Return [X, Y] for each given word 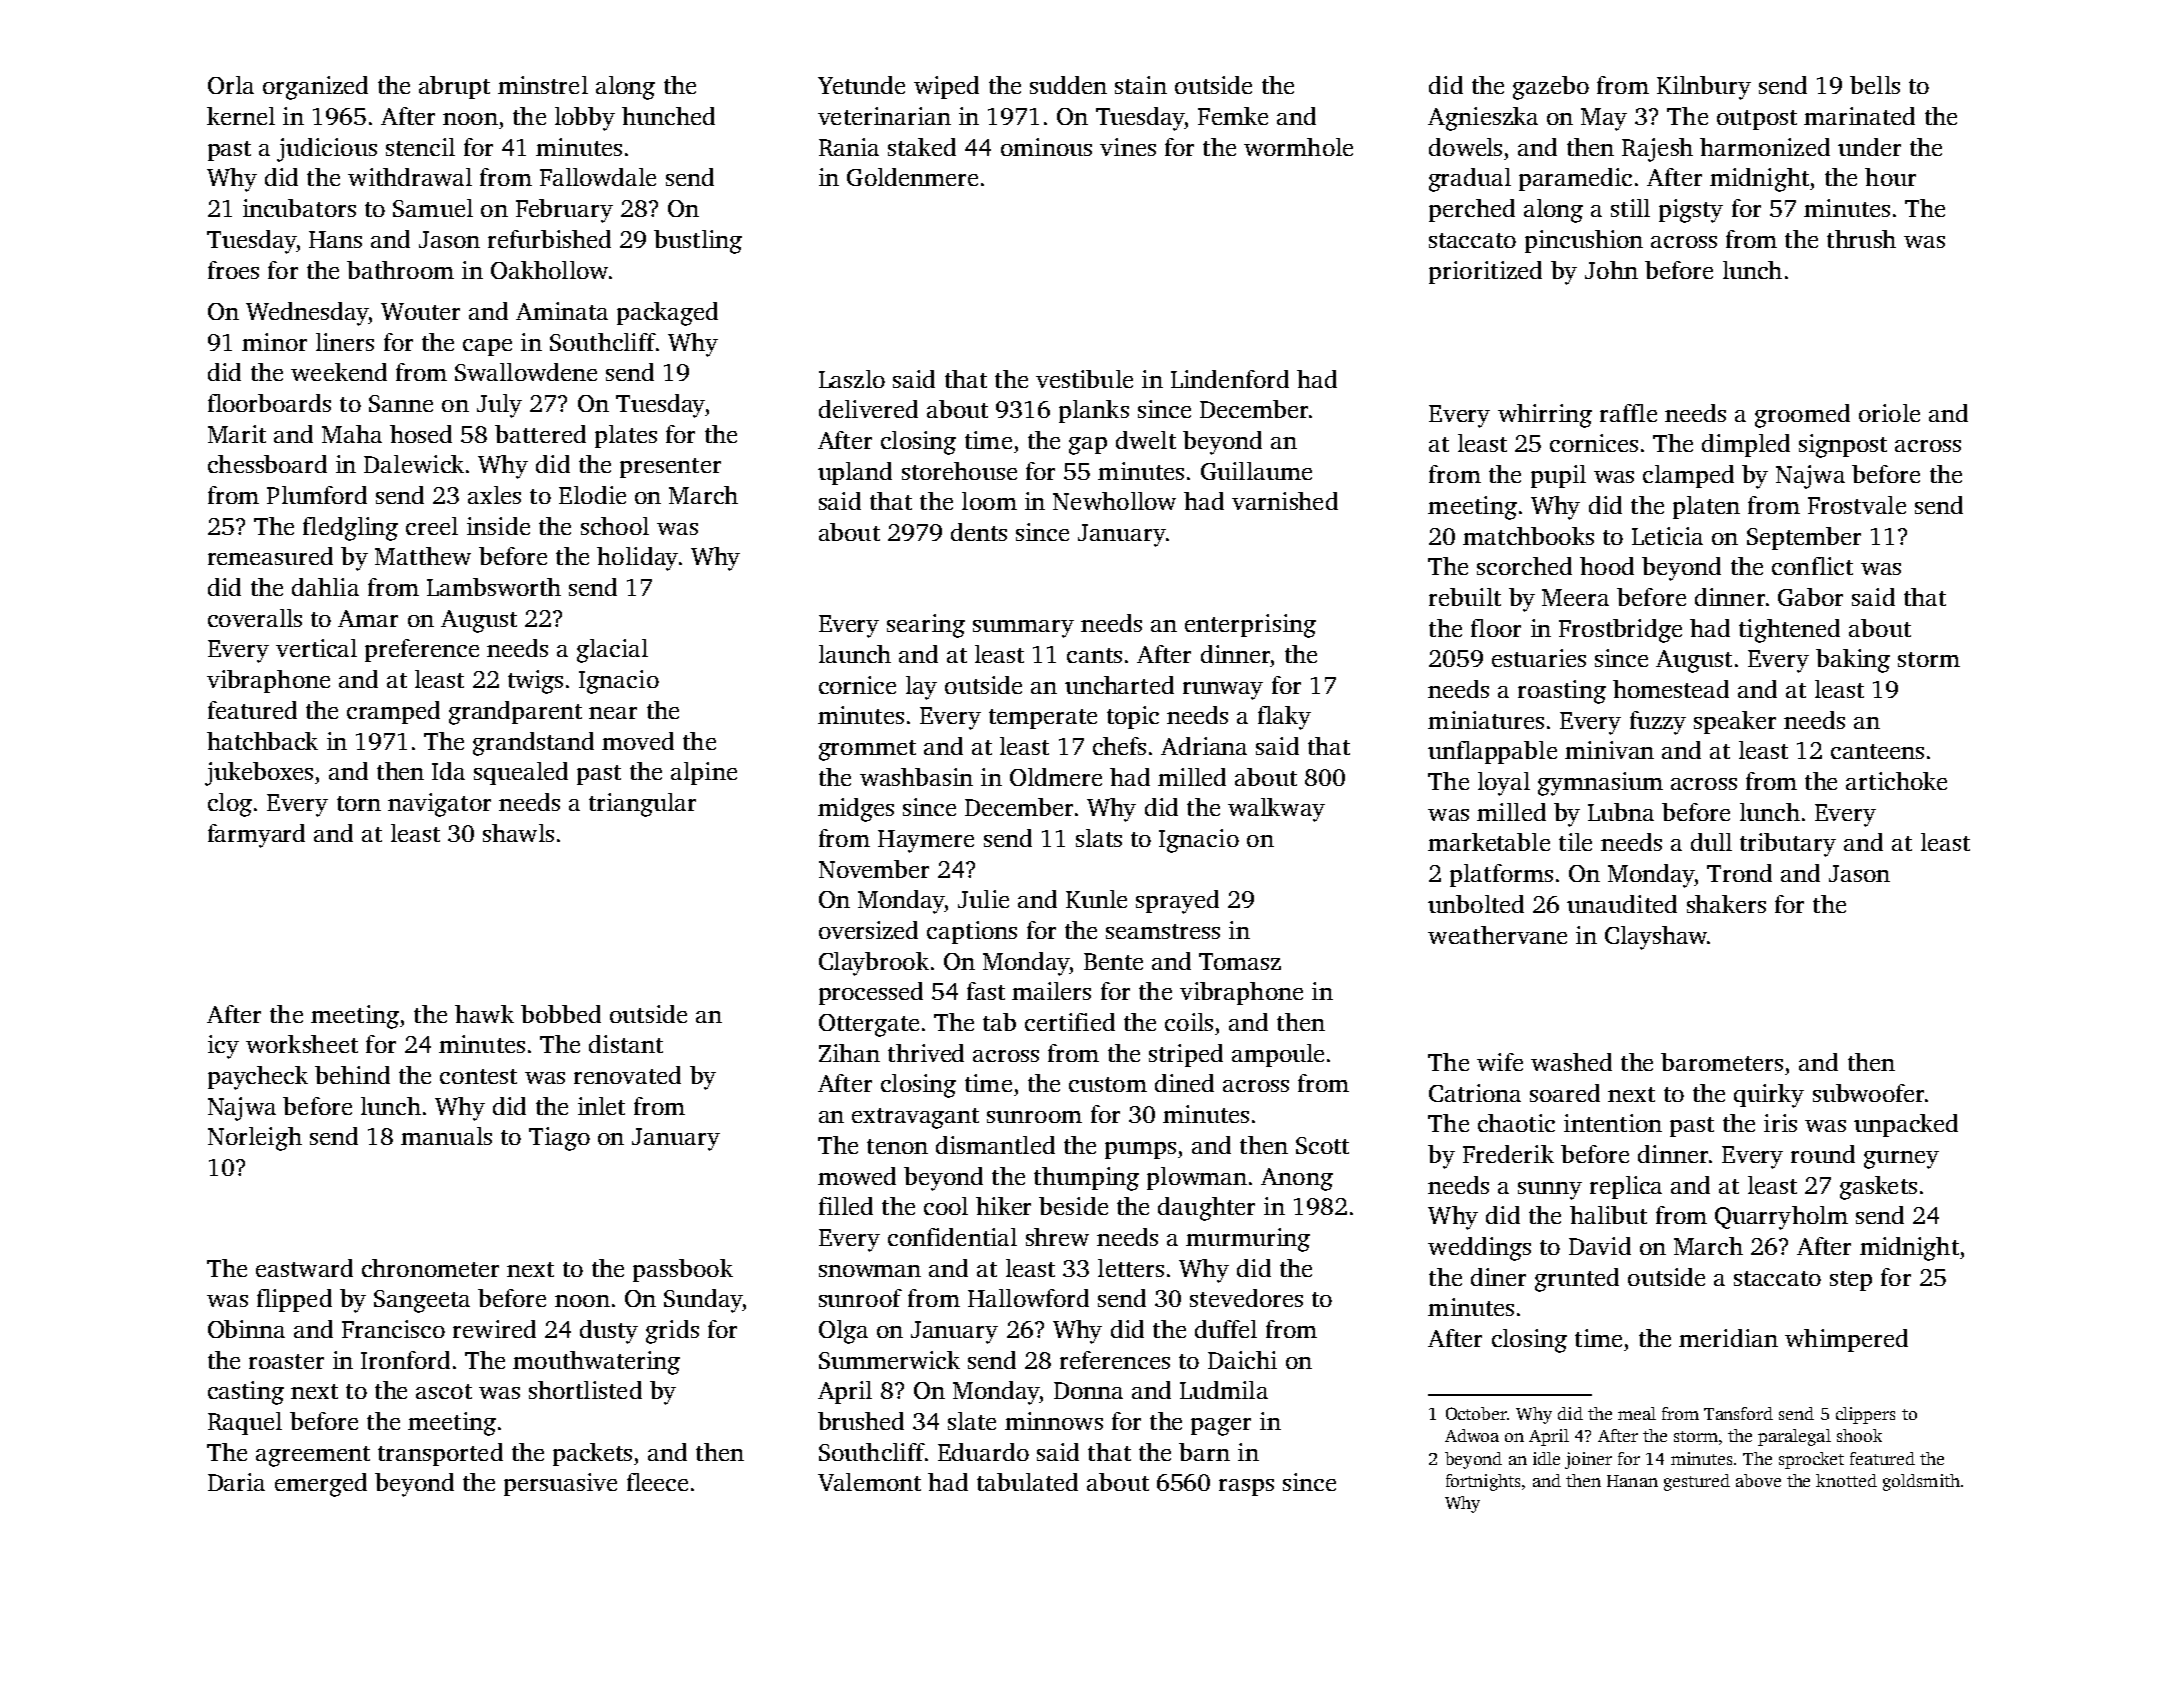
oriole [1889, 413]
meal [1637, 1413]
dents [979, 532]
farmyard [256, 836]
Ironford [405, 1360]
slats [1099, 838]
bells [1875, 85]
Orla [231, 85]
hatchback [262, 741]
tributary [1788, 845]
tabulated [1027, 1482]
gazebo [1551, 88]
